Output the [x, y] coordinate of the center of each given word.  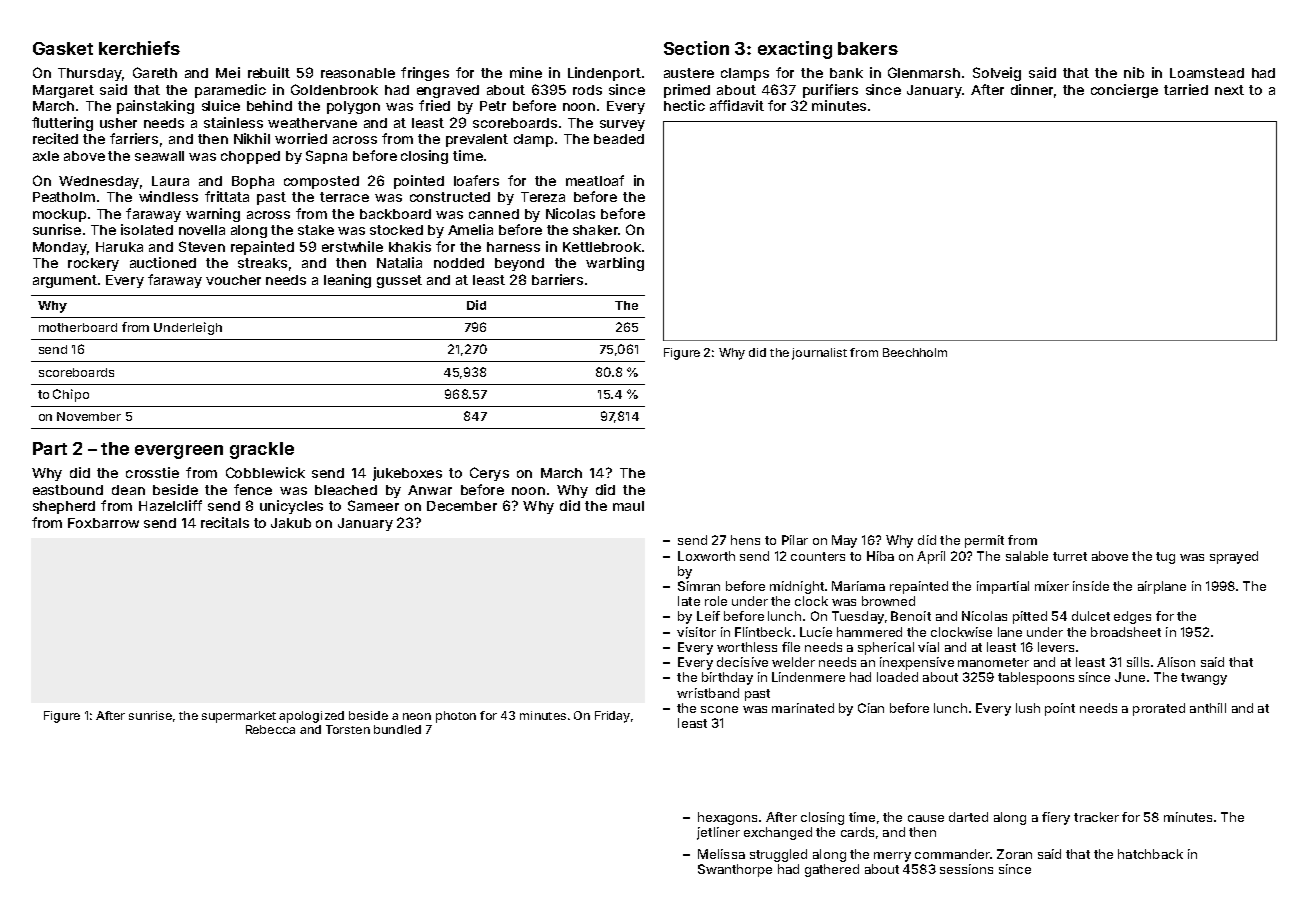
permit [984, 541]
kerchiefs [139, 48]
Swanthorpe [735, 870]
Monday [60, 248]
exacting [795, 50]
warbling [615, 264]
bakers [868, 48]
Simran [699, 586]
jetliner [718, 833]
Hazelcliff [170, 505]
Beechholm [915, 352]
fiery [1056, 818]
